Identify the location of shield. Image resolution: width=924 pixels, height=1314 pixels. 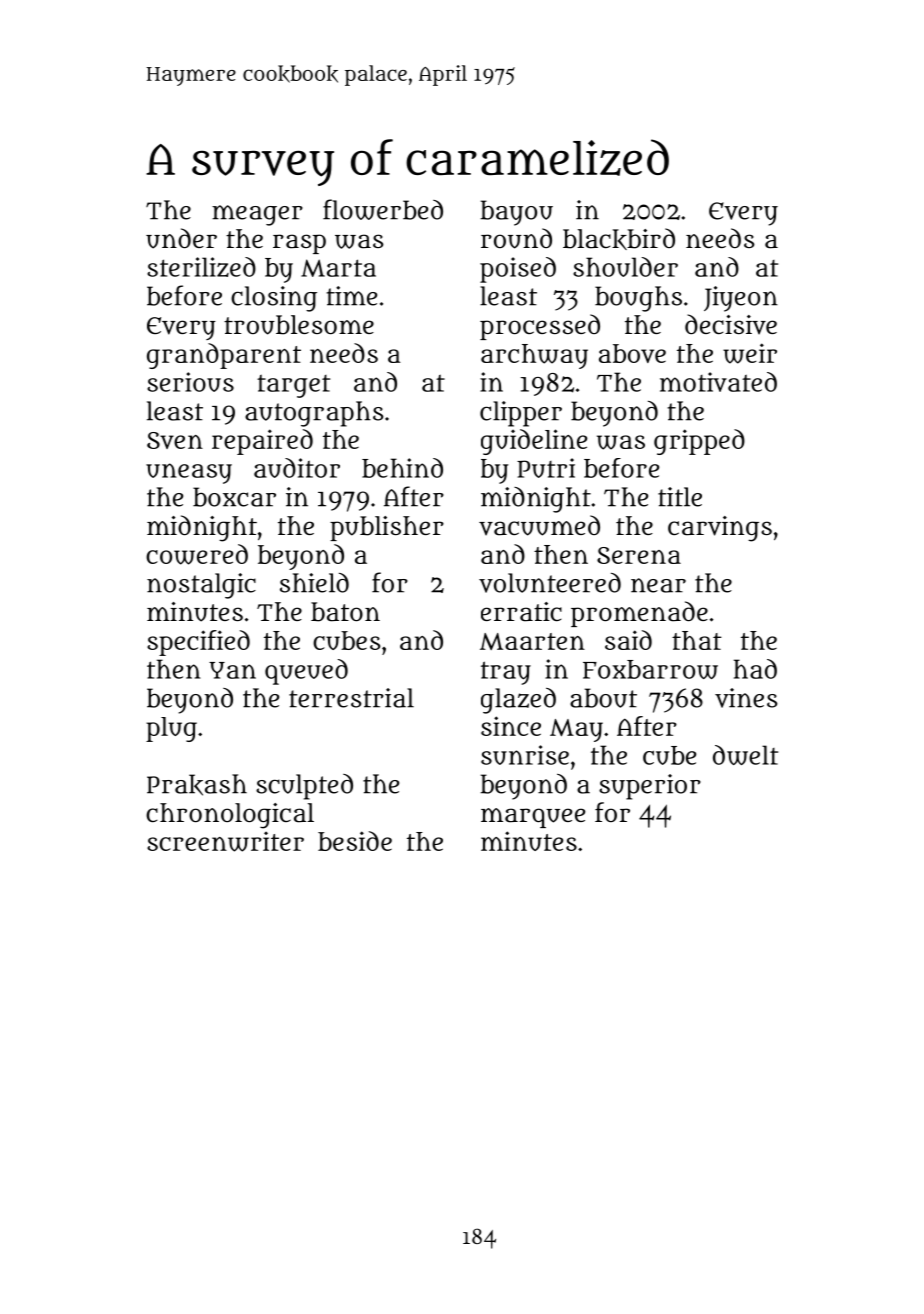
(314, 583).
